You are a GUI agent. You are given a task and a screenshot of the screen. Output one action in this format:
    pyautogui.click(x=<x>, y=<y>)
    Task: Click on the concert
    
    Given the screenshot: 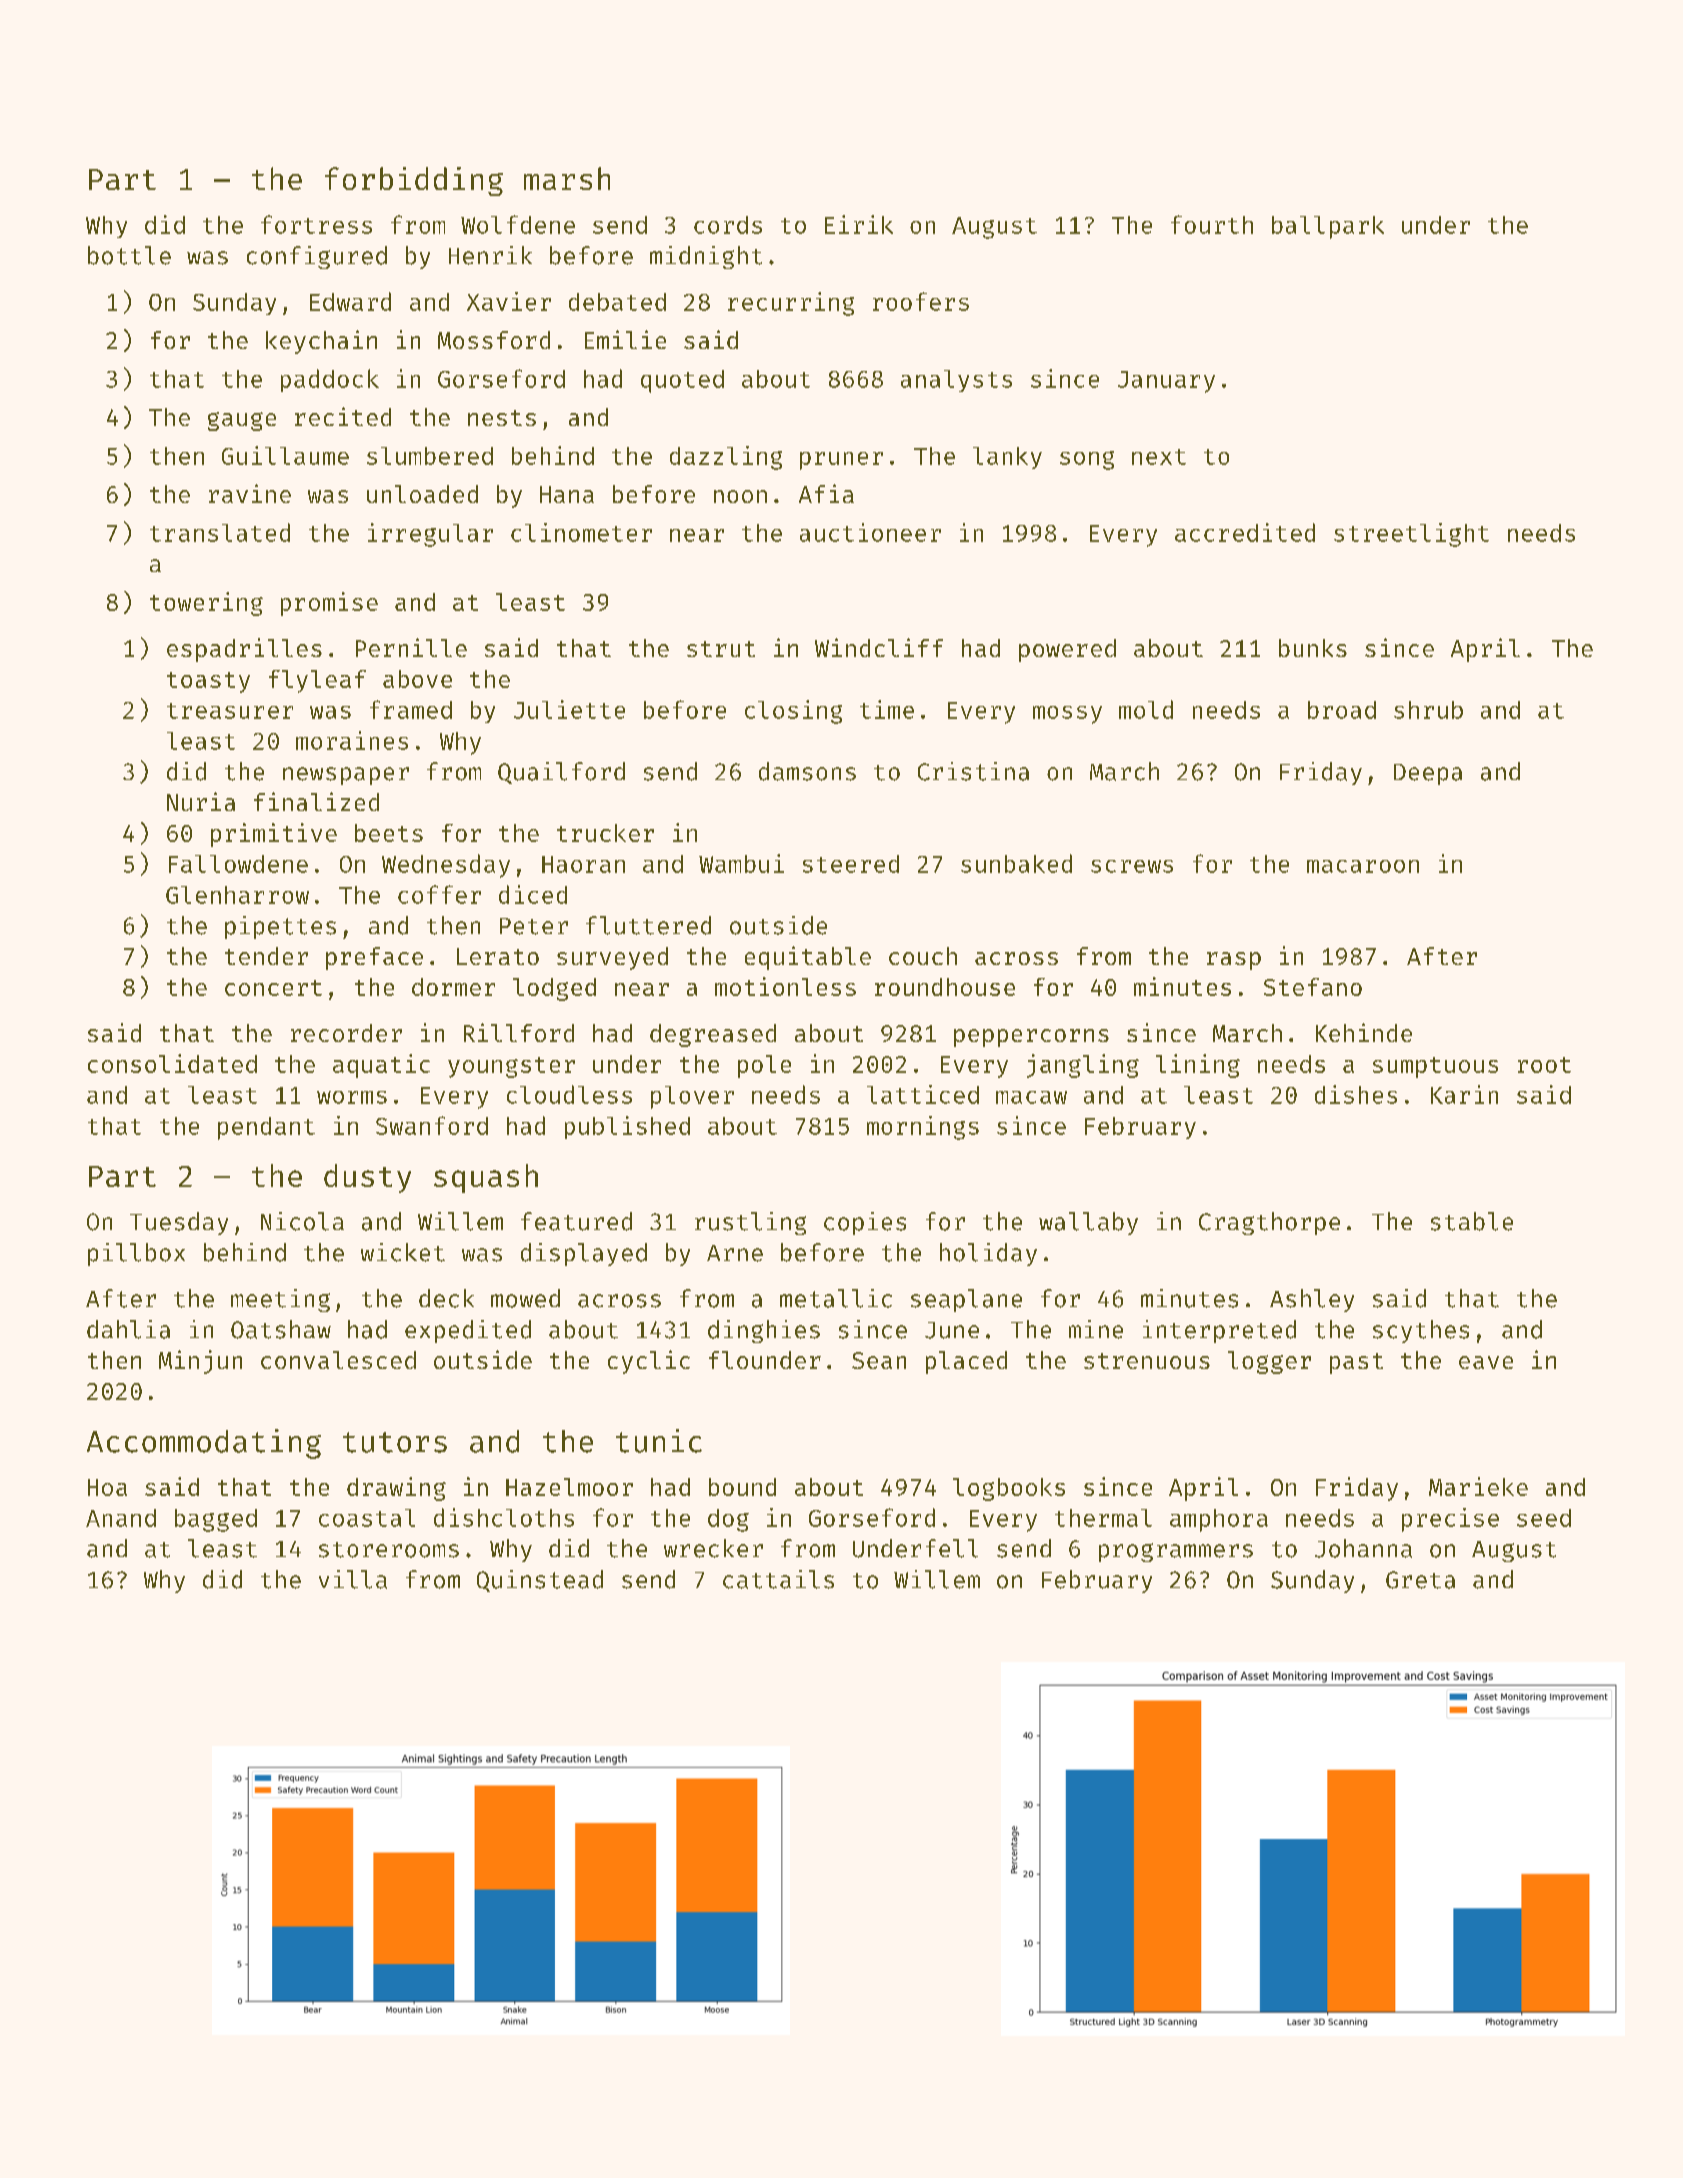 What is the action you would take?
    pyautogui.click(x=273, y=988)
